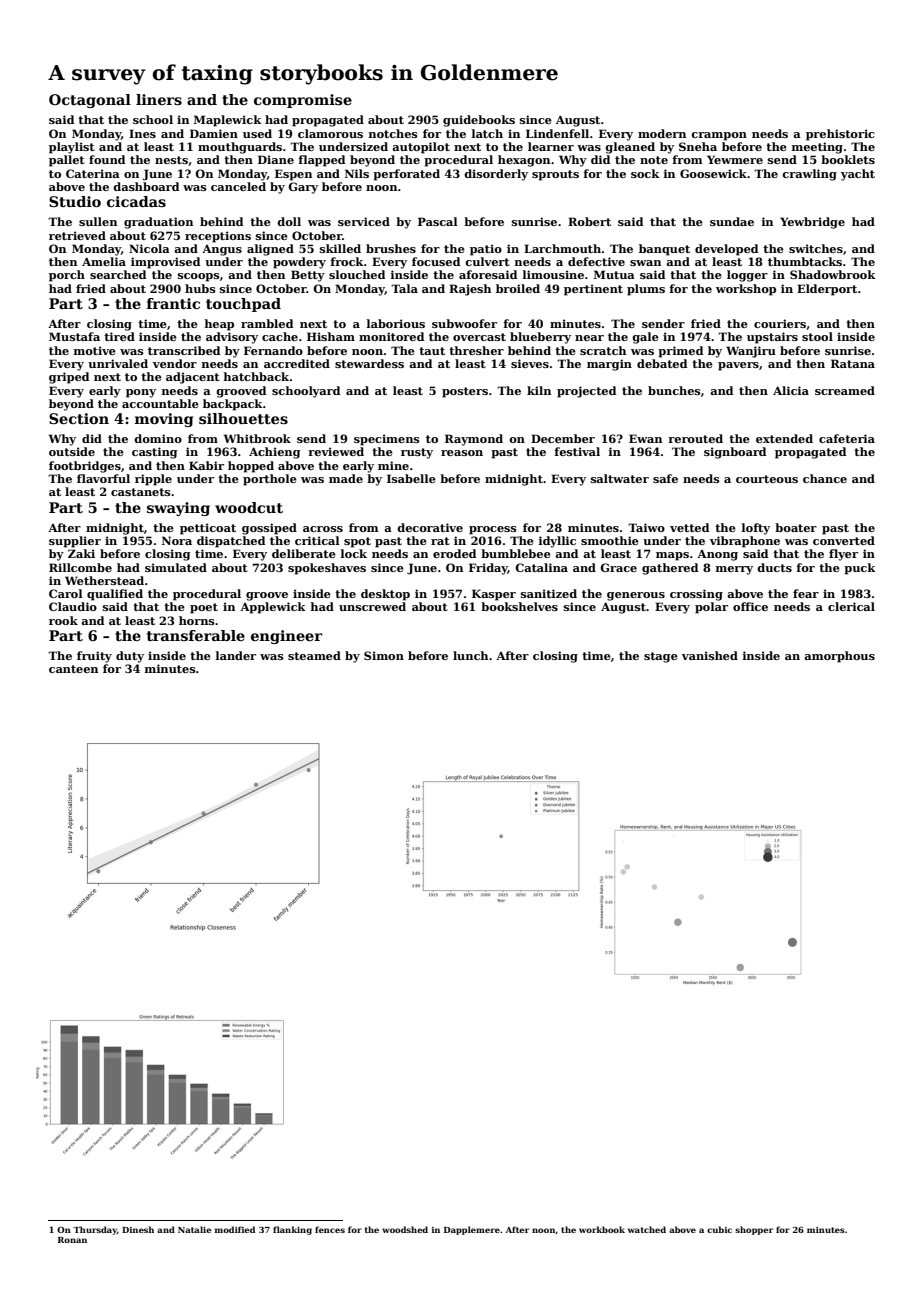 Image resolution: width=924 pixels, height=1308 pixels. Describe the element at coordinates (555, 175) in the screenshot. I see `sprouts` at that location.
